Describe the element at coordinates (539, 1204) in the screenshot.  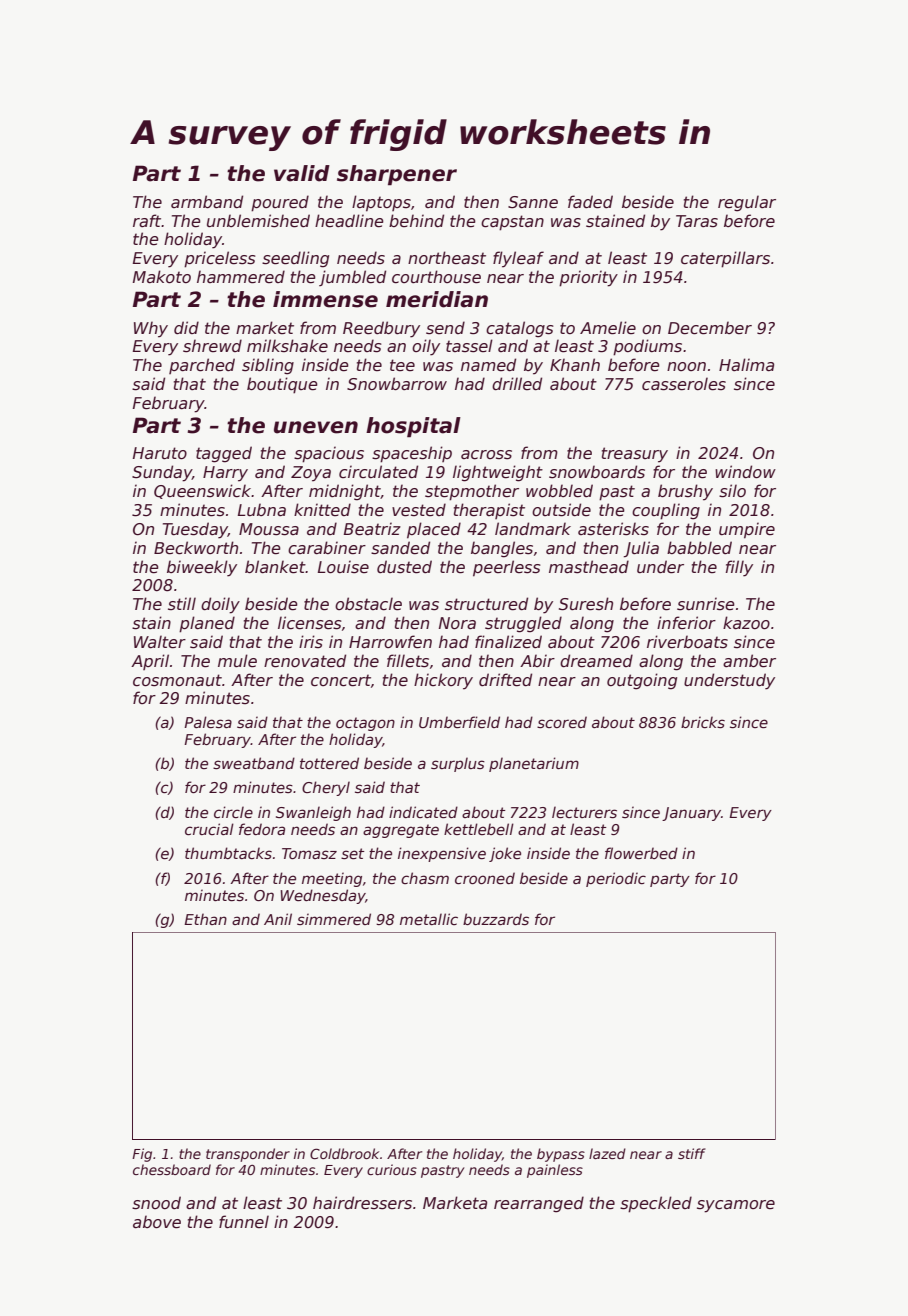
I see `rearranged` at that location.
